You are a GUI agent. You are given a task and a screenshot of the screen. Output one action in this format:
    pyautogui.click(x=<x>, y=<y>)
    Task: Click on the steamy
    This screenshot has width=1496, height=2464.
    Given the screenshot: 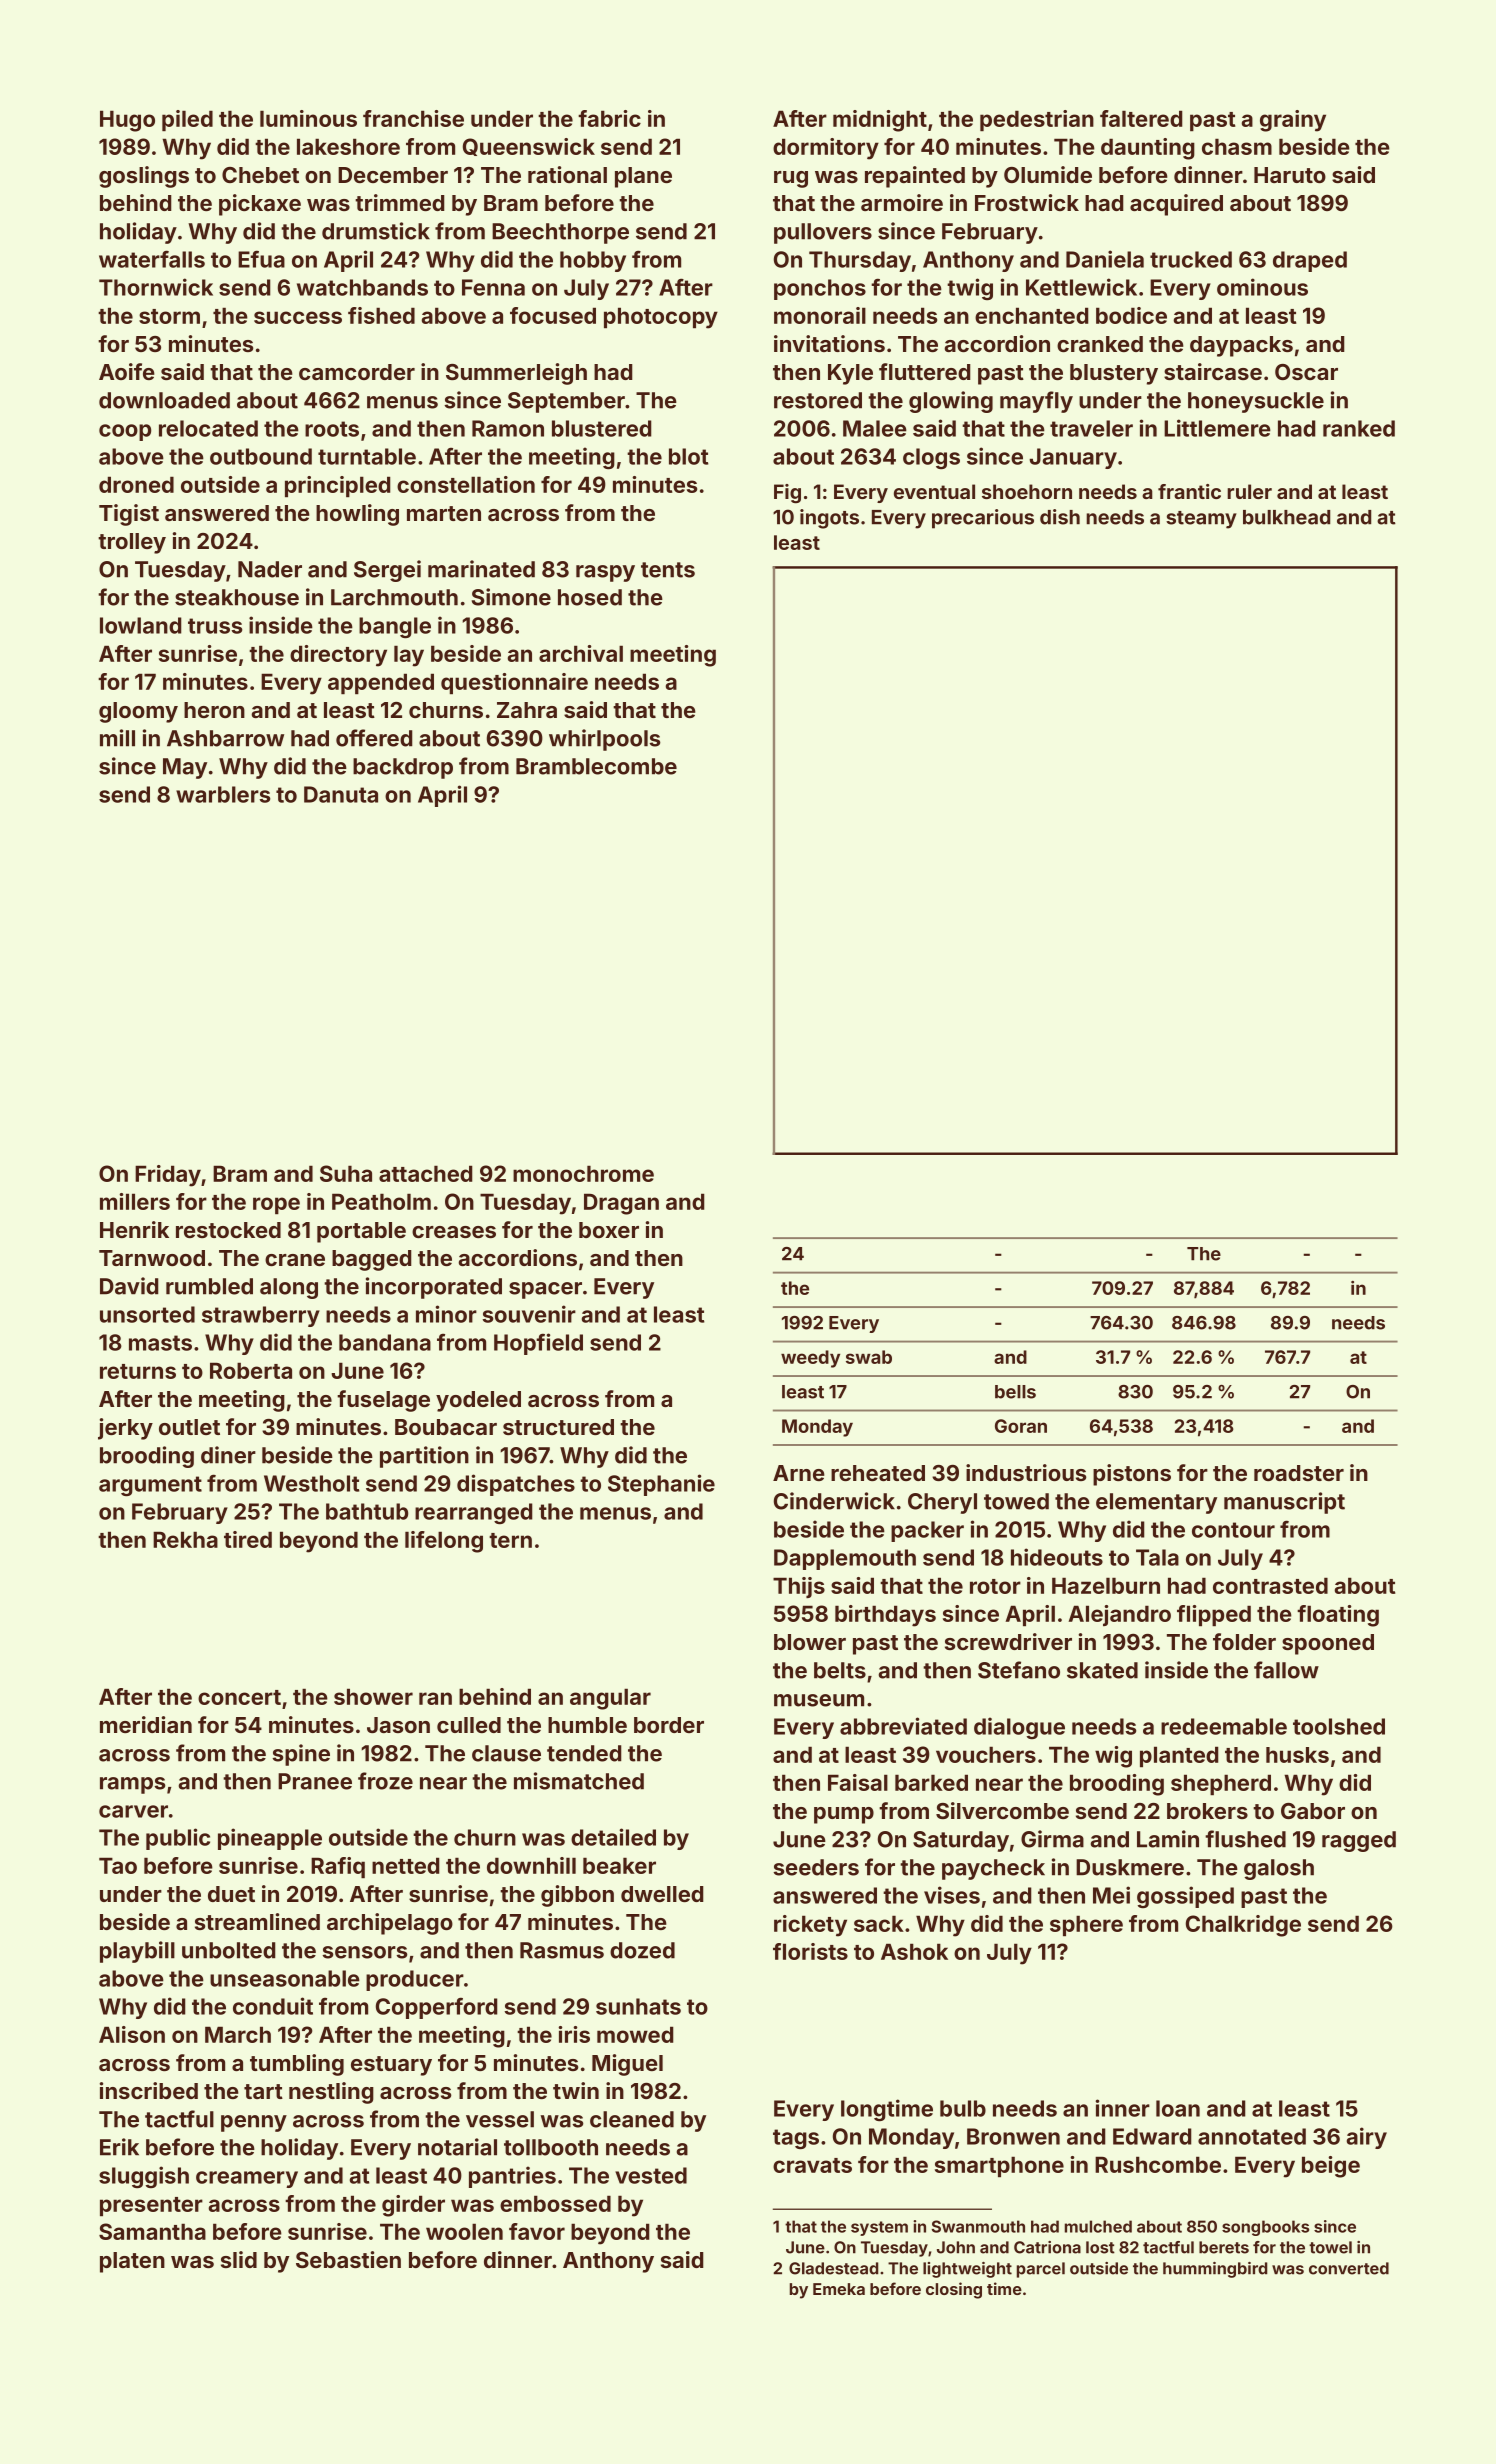 What is the action you would take?
    pyautogui.click(x=1201, y=520)
